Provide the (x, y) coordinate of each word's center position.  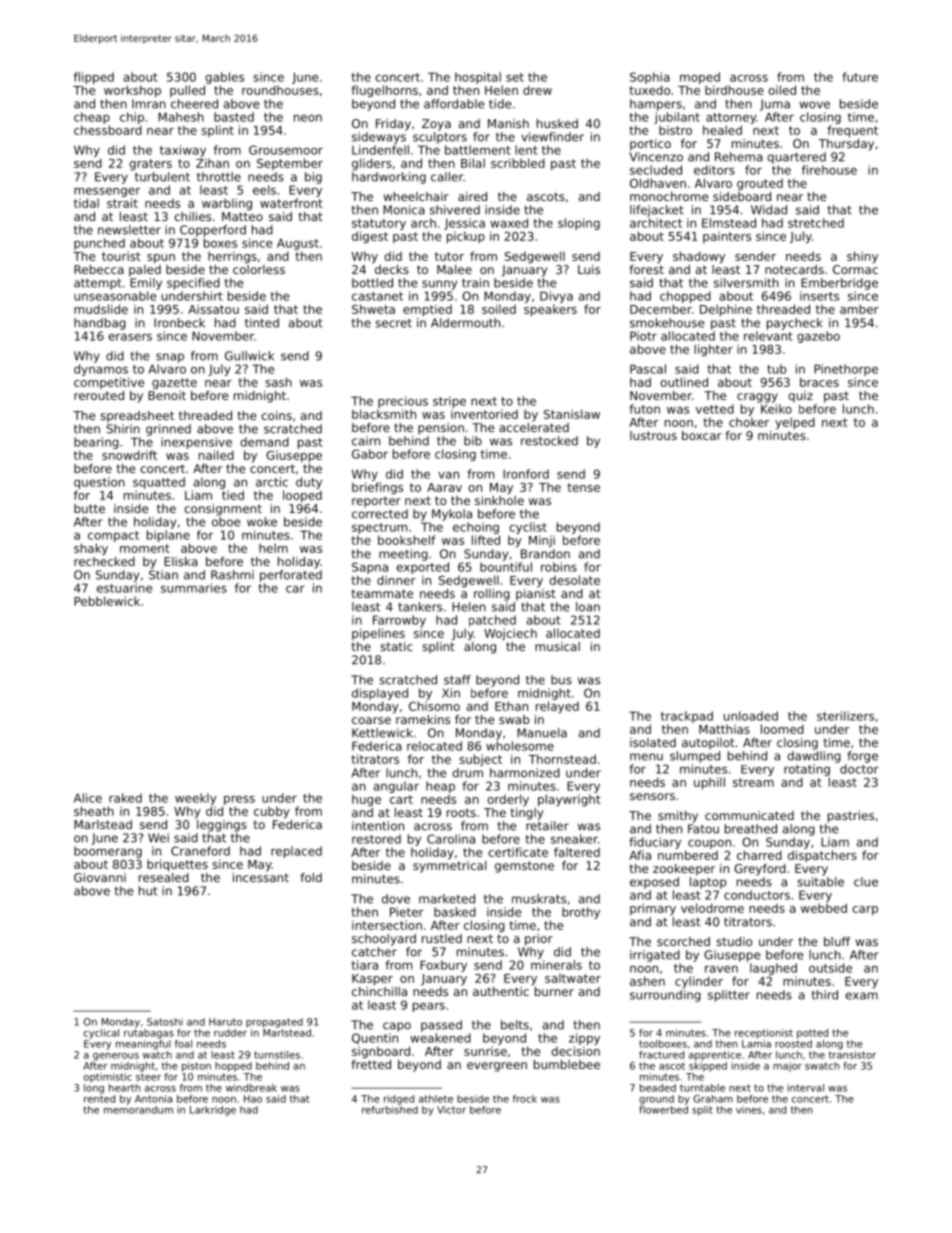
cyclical (101, 1034)
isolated (653, 742)
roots (461, 812)
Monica (404, 210)
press (239, 800)
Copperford (213, 231)
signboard (381, 1052)
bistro (675, 130)
